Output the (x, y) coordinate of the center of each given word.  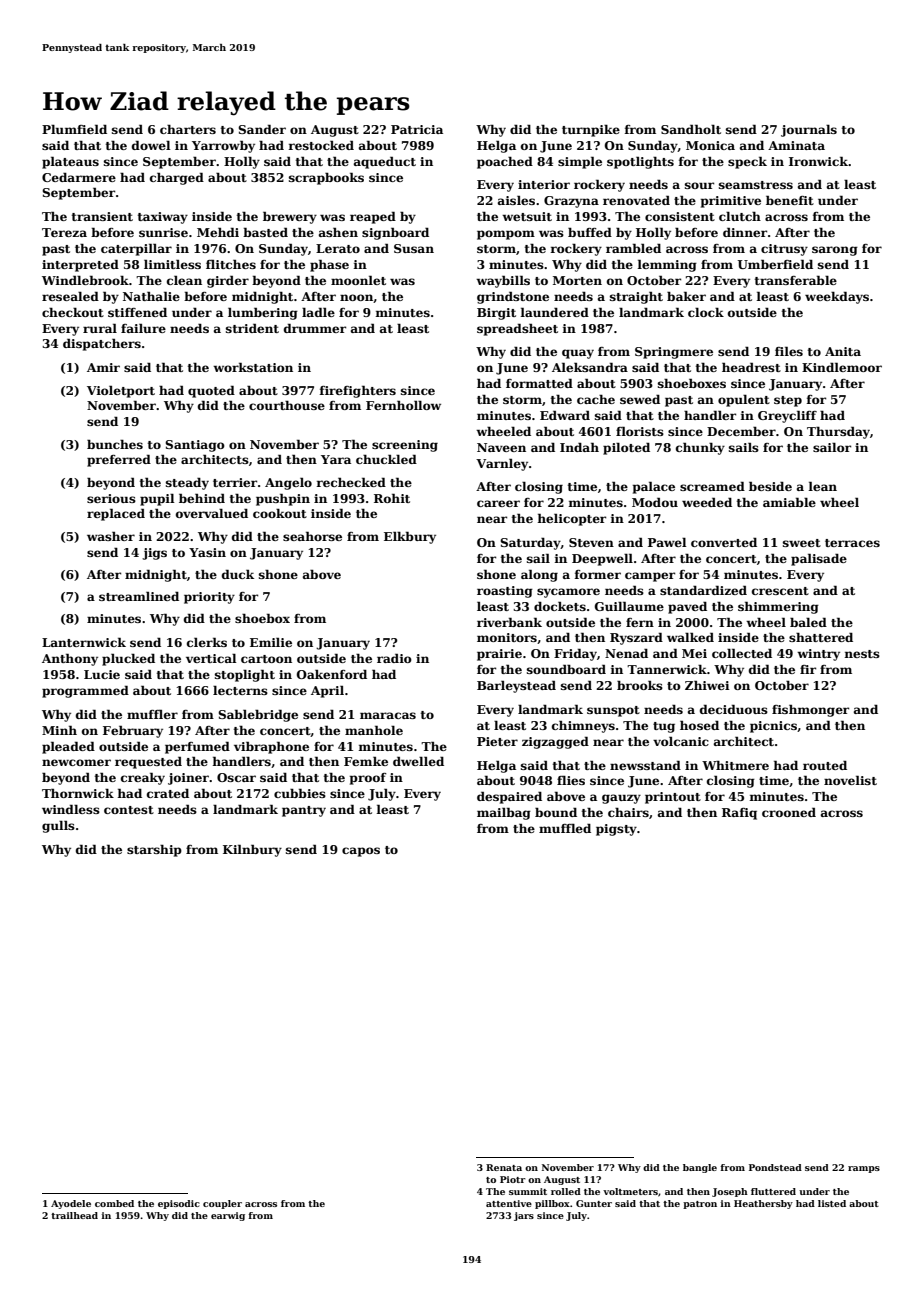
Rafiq (739, 814)
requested (148, 762)
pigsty (616, 830)
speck (747, 162)
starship (154, 851)
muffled (565, 828)
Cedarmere (79, 177)
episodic (179, 1204)
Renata (504, 1167)
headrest (751, 367)
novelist (850, 780)
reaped (373, 218)
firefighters (357, 391)
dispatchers (102, 344)
